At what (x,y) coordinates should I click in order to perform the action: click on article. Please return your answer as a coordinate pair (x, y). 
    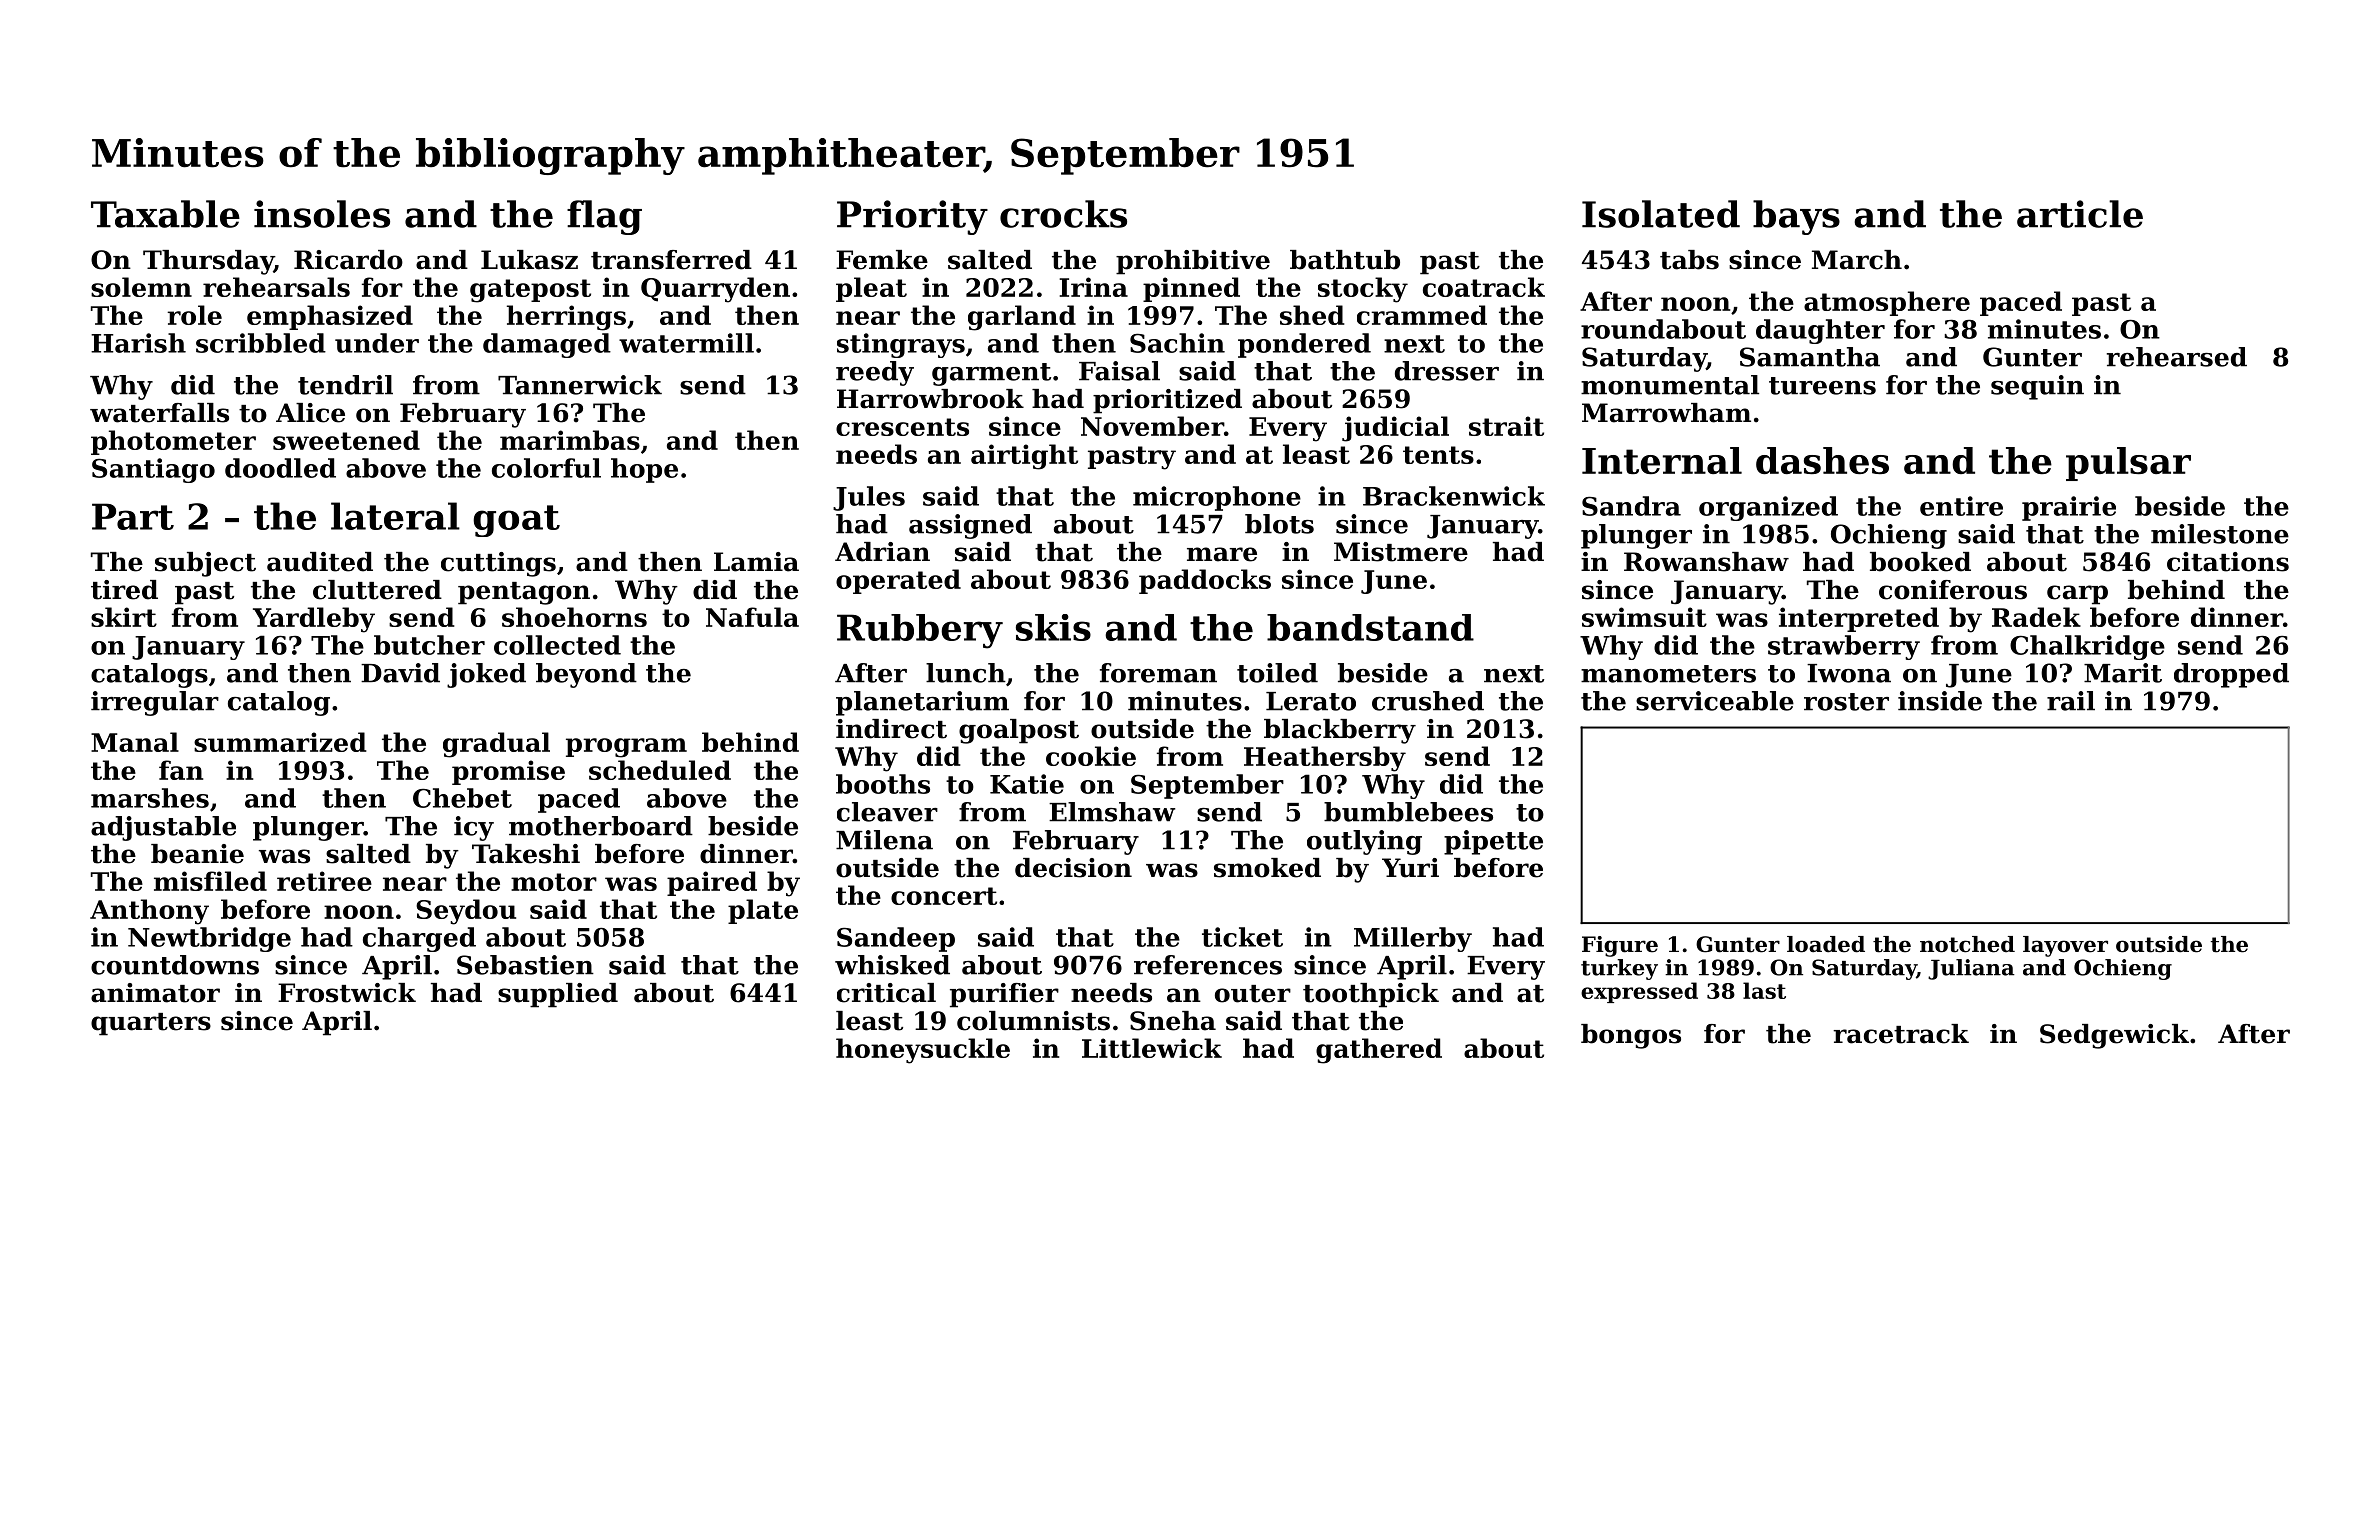
    Looking at the image, I should click on (2080, 214).
